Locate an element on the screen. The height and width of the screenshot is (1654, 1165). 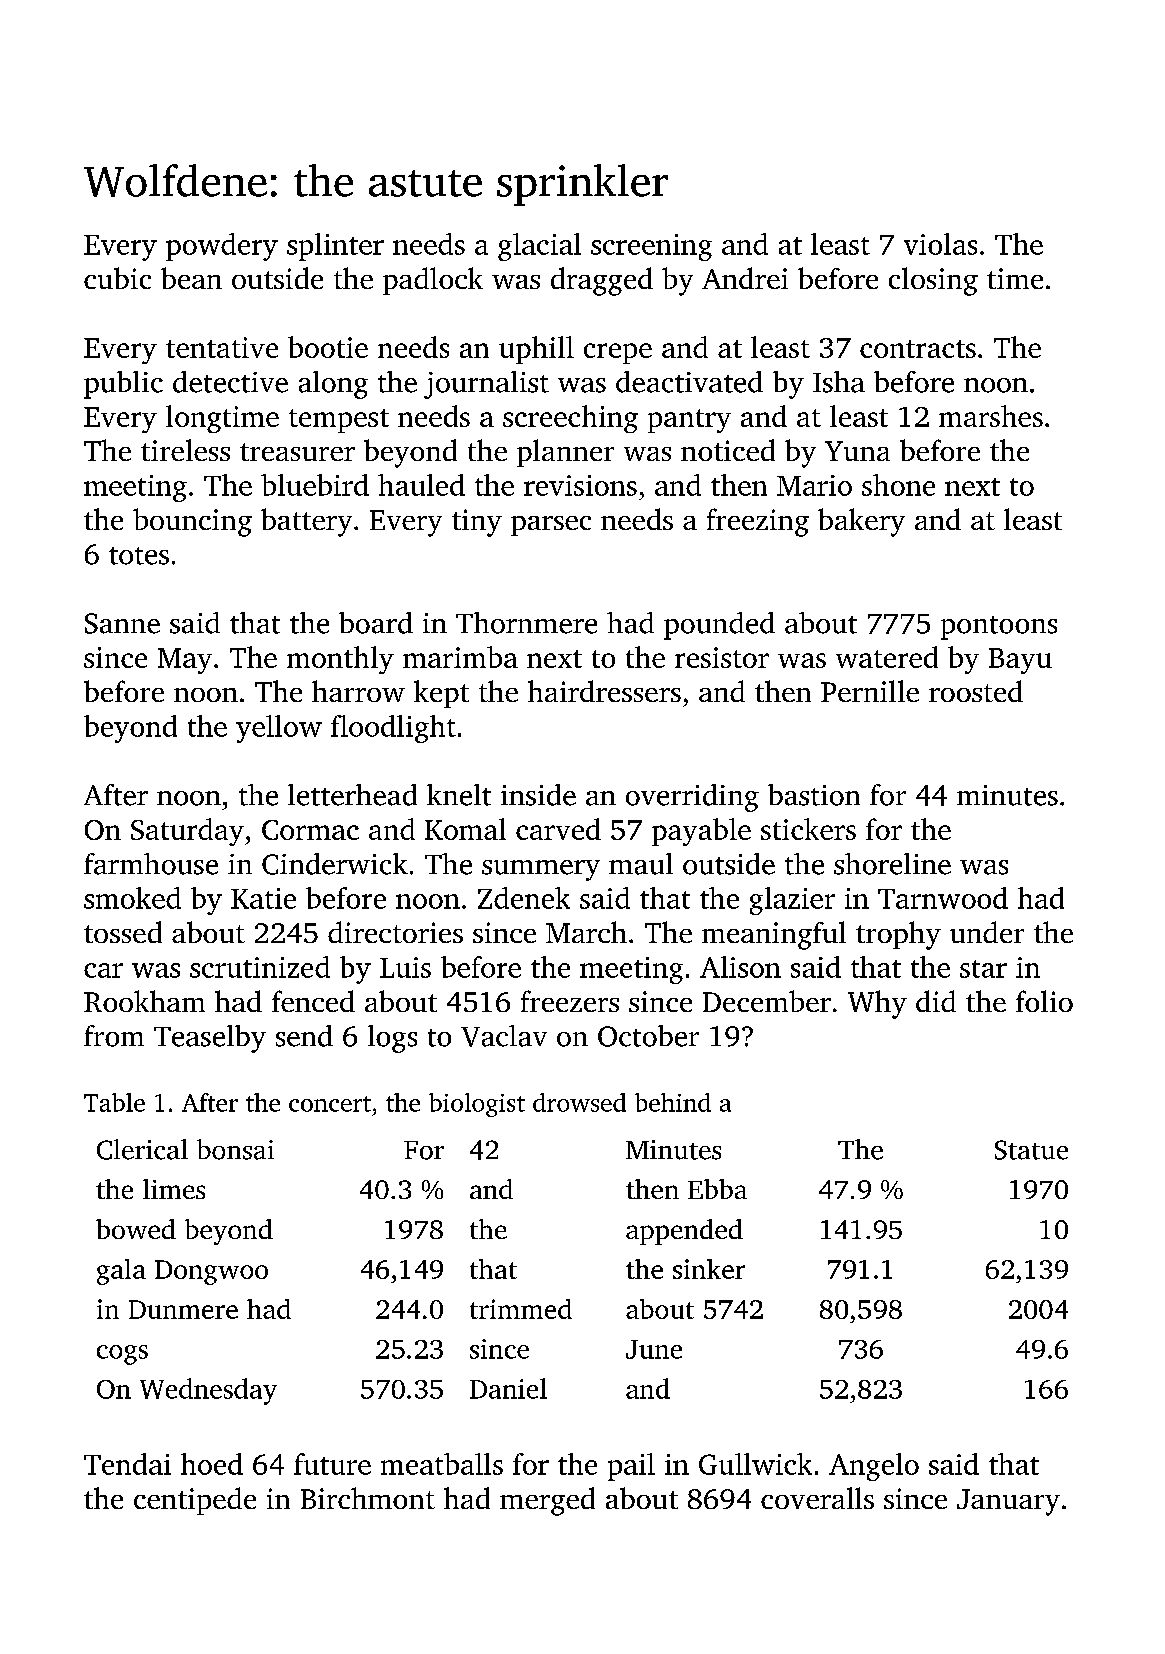
May is located at coordinates (185, 661).
